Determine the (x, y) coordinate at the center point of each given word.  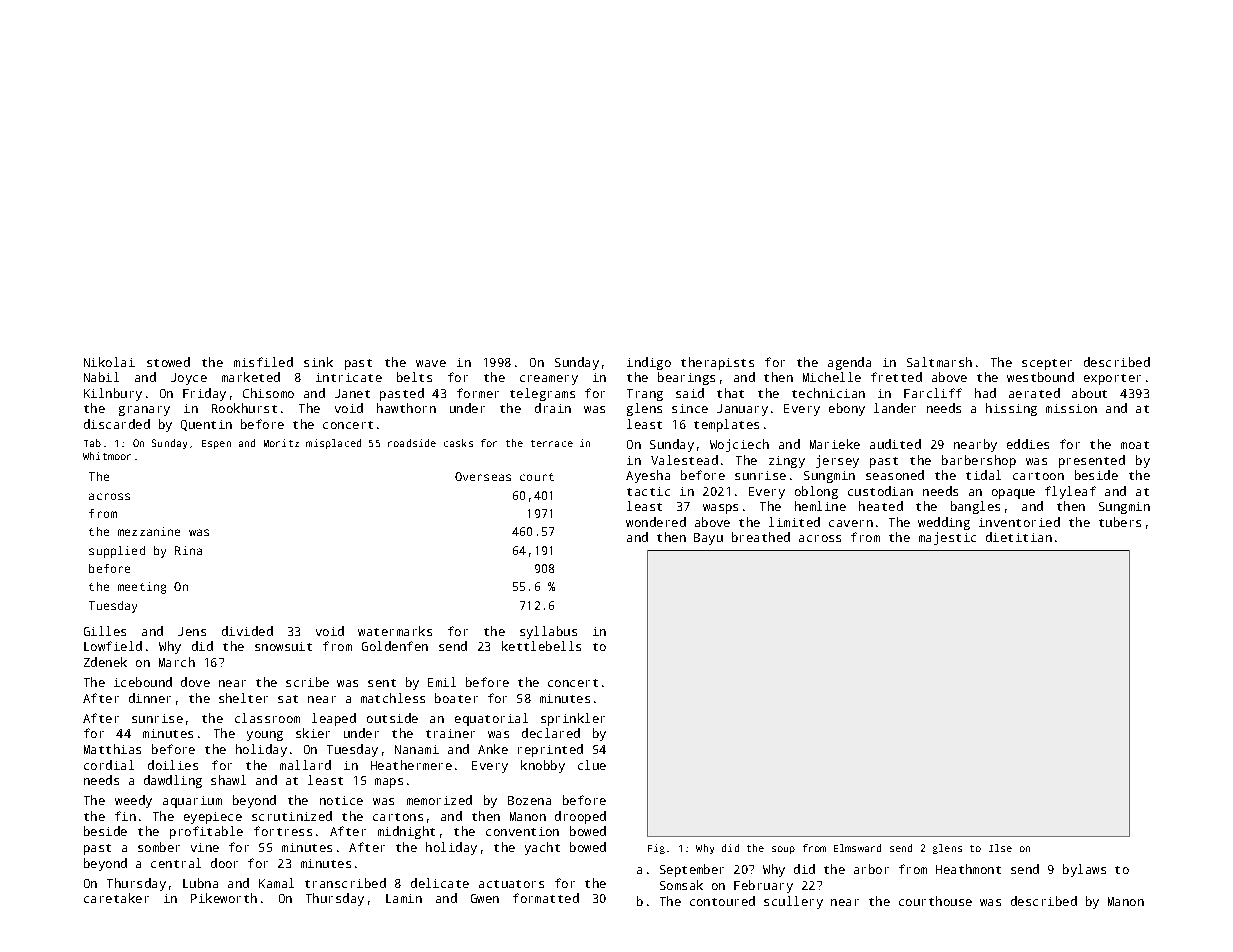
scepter (1047, 364)
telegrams (542, 394)
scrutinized (292, 816)
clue (592, 765)
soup (783, 850)
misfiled (263, 362)
